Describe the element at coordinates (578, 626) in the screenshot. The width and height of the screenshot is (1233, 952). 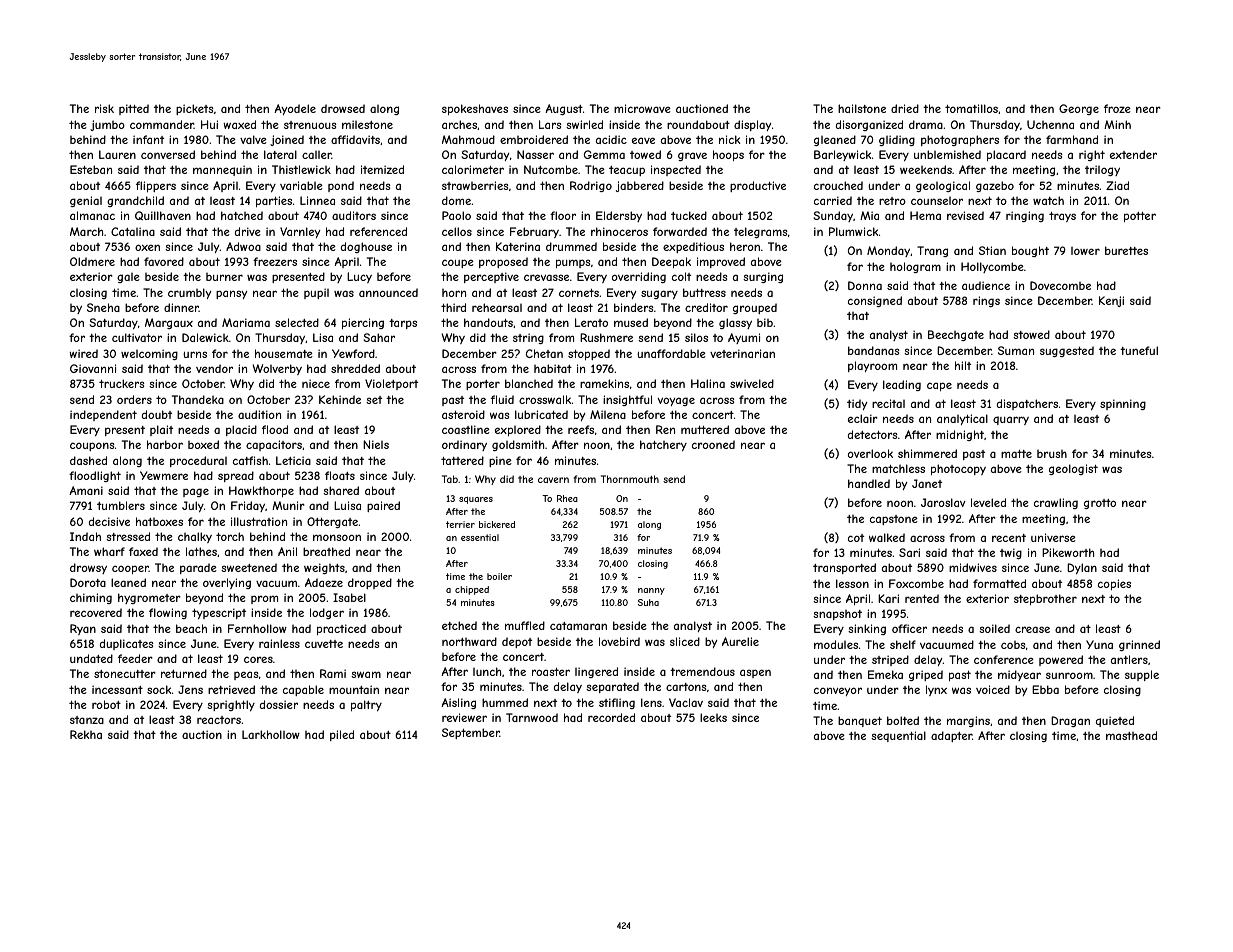
I see `catamaran` at that location.
